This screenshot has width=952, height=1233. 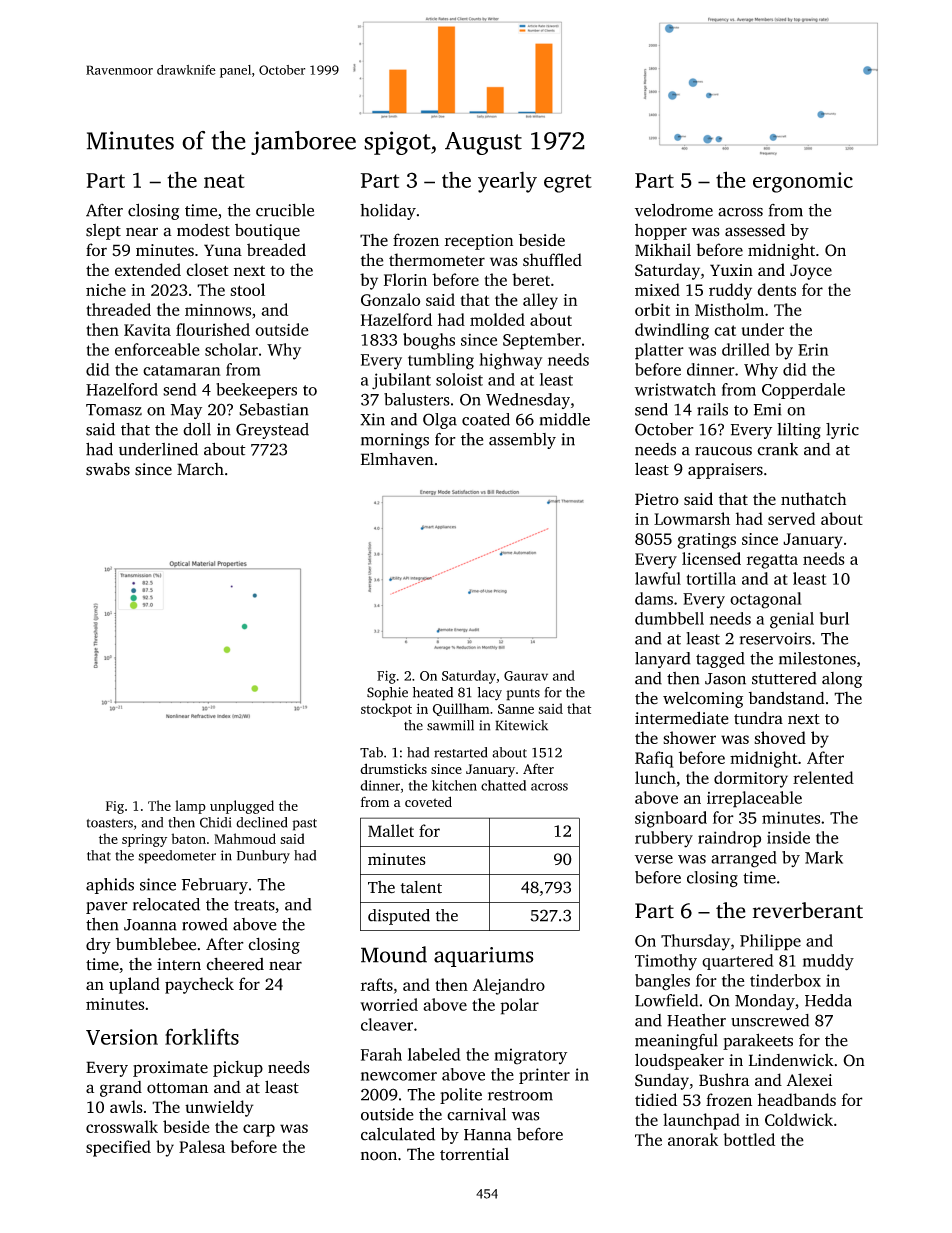 What do you see at coordinates (433, 692) in the screenshot?
I see `heated` at bounding box center [433, 692].
